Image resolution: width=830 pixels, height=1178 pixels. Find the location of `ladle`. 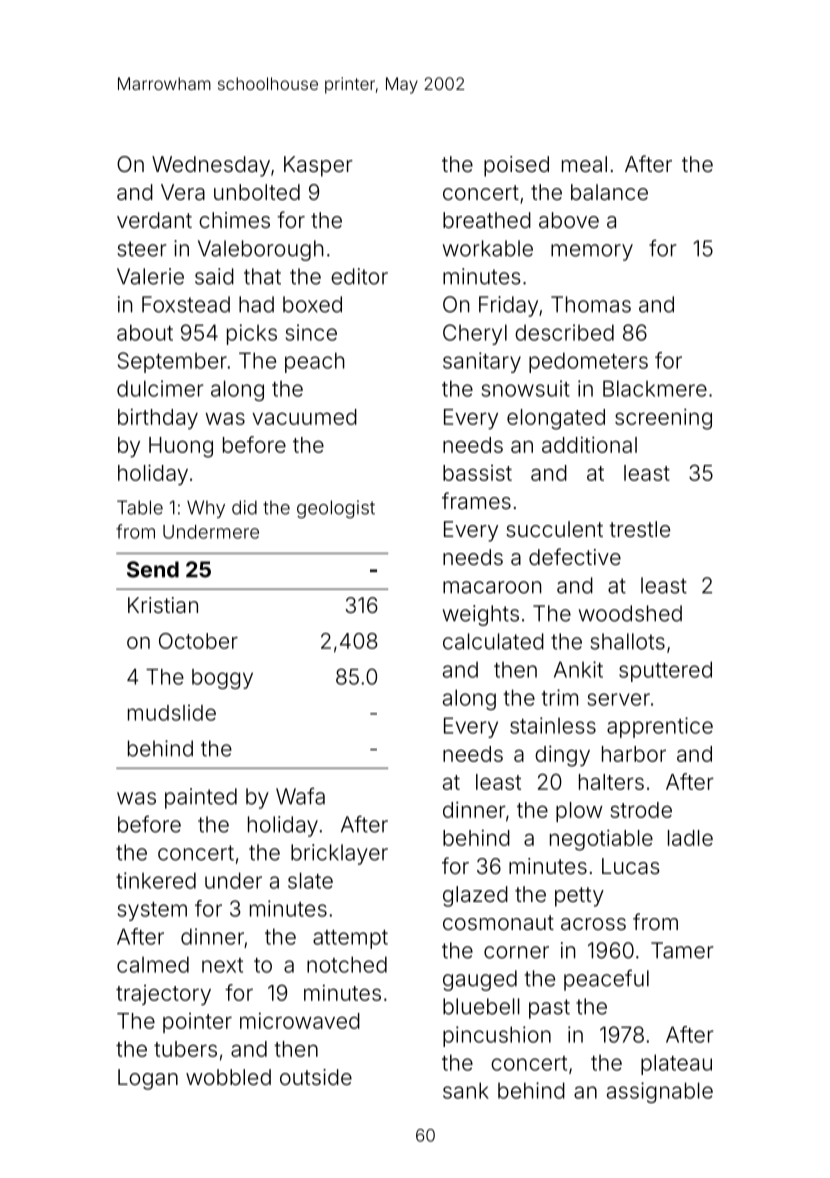

ladle is located at coordinates (690, 838).
